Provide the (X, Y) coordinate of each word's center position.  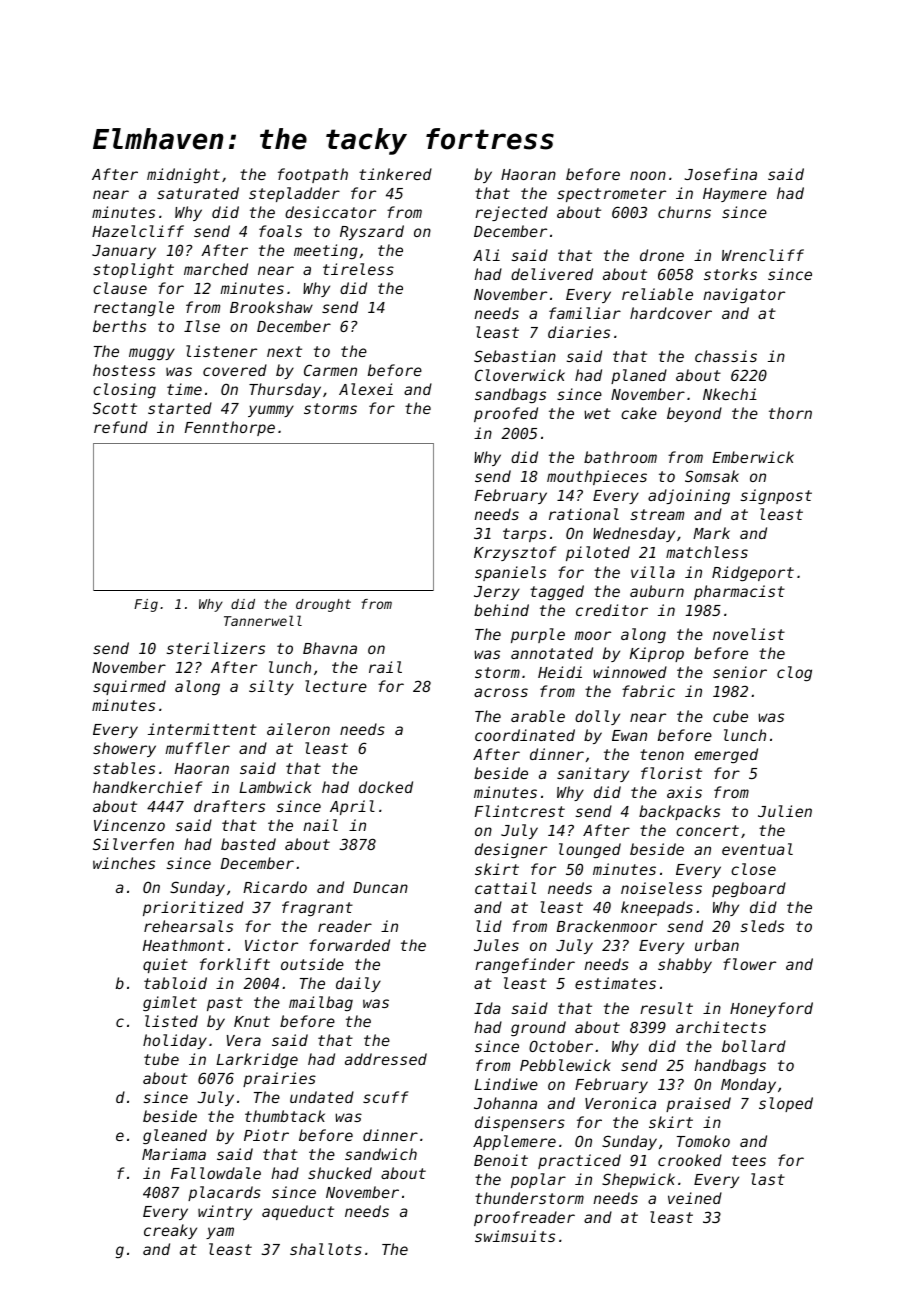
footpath (313, 175)
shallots (326, 1249)
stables (124, 768)
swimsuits (515, 1236)
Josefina (721, 174)
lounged (590, 850)
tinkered (395, 174)
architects (721, 1027)
